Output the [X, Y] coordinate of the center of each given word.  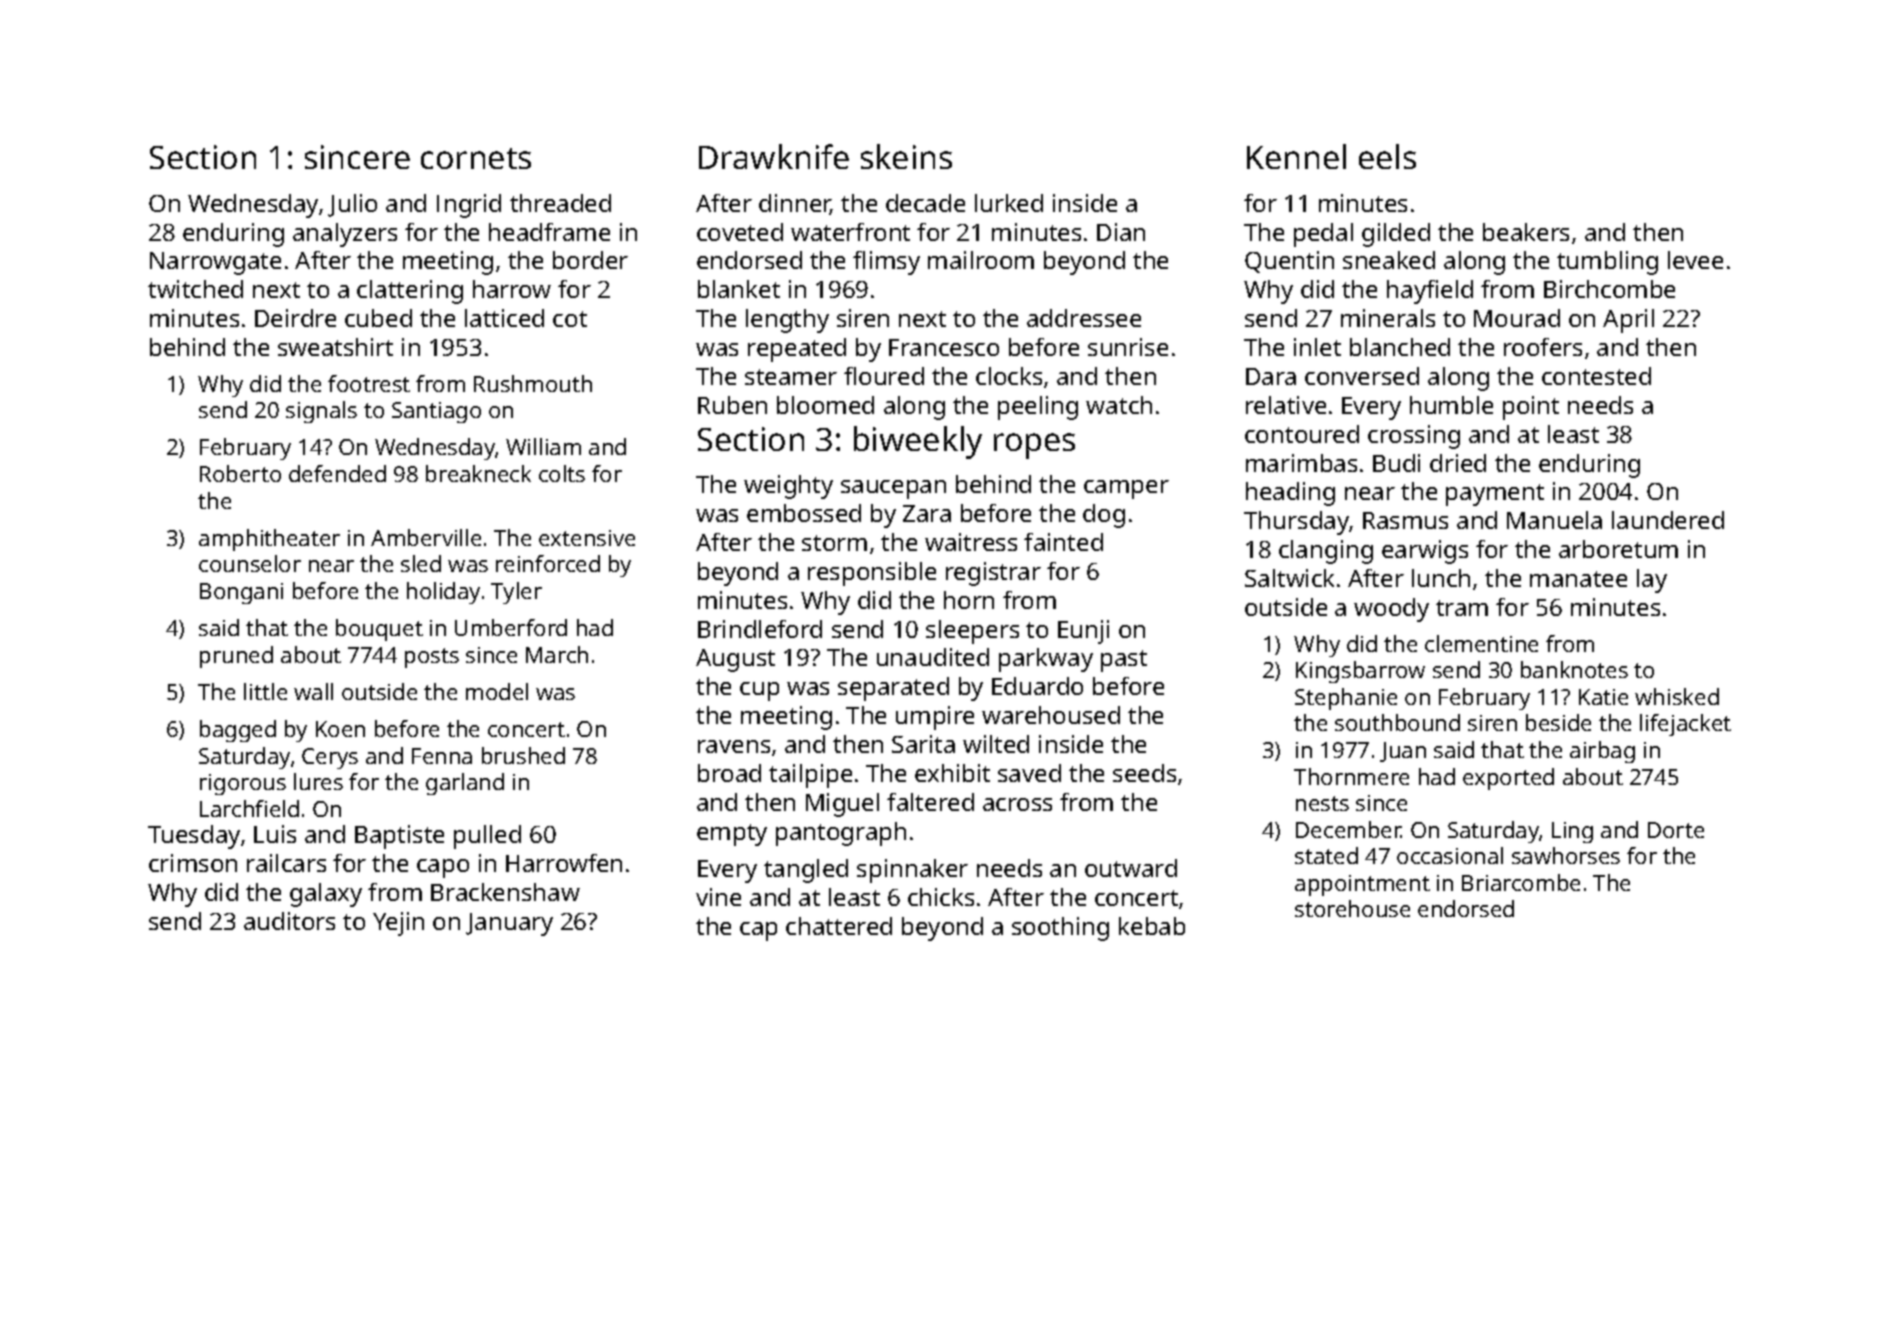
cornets [476, 158]
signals [321, 412]
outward [1131, 868]
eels [1387, 156]
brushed [523, 755]
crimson [193, 863]
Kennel [1296, 156]
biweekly [918, 442]
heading [1290, 494]
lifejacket [1685, 725]
